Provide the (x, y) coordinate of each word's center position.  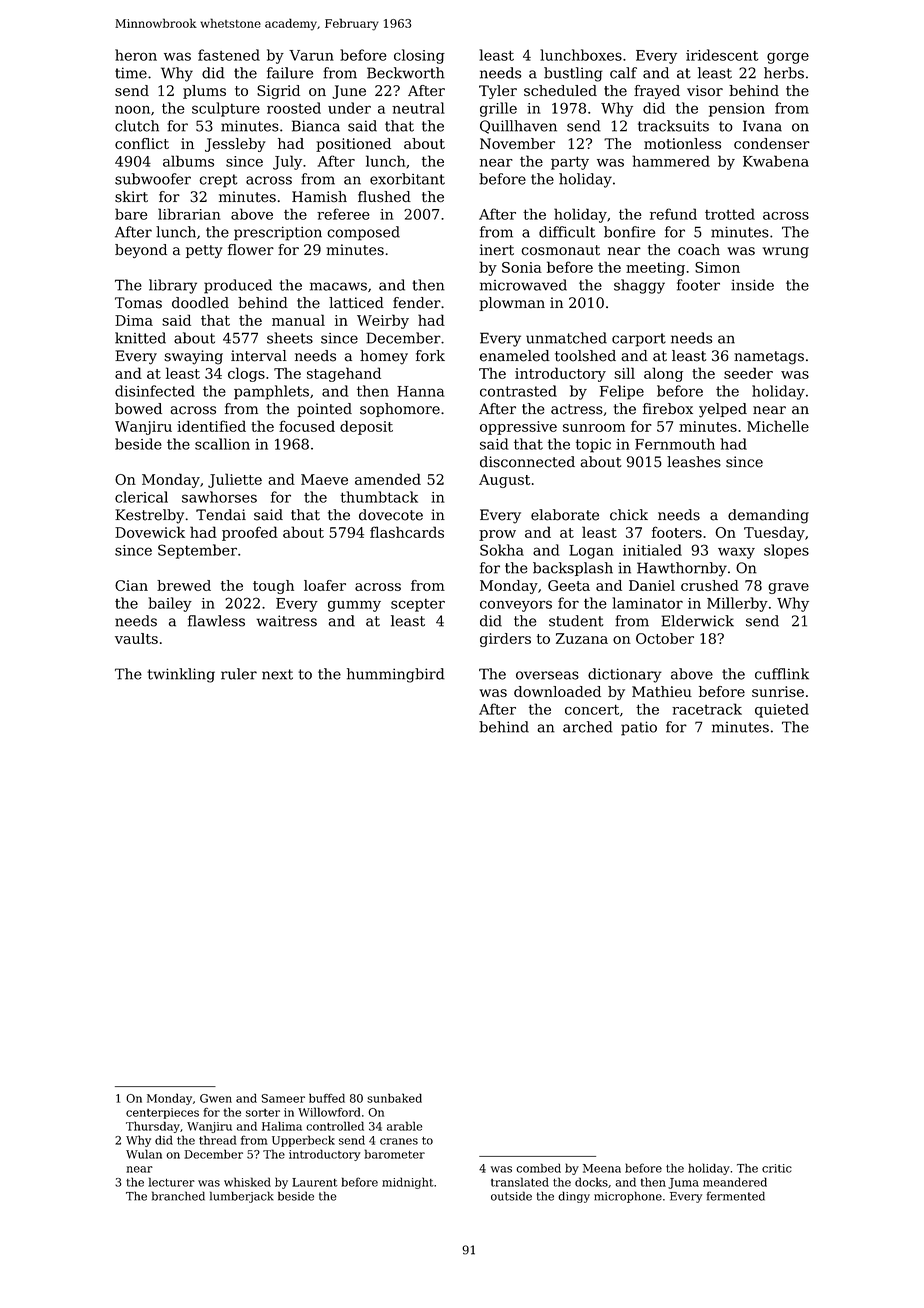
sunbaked (394, 1098)
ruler (239, 674)
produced (238, 286)
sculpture (226, 109)
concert (592, 709)
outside (511, 1196)
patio (639, 728)
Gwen (216, 1098)
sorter (263, 1113)
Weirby (383, 321)
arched (588, 727)
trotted (730, 214)
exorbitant (407, 179)
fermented (736, 1196)
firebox (668, 409)
